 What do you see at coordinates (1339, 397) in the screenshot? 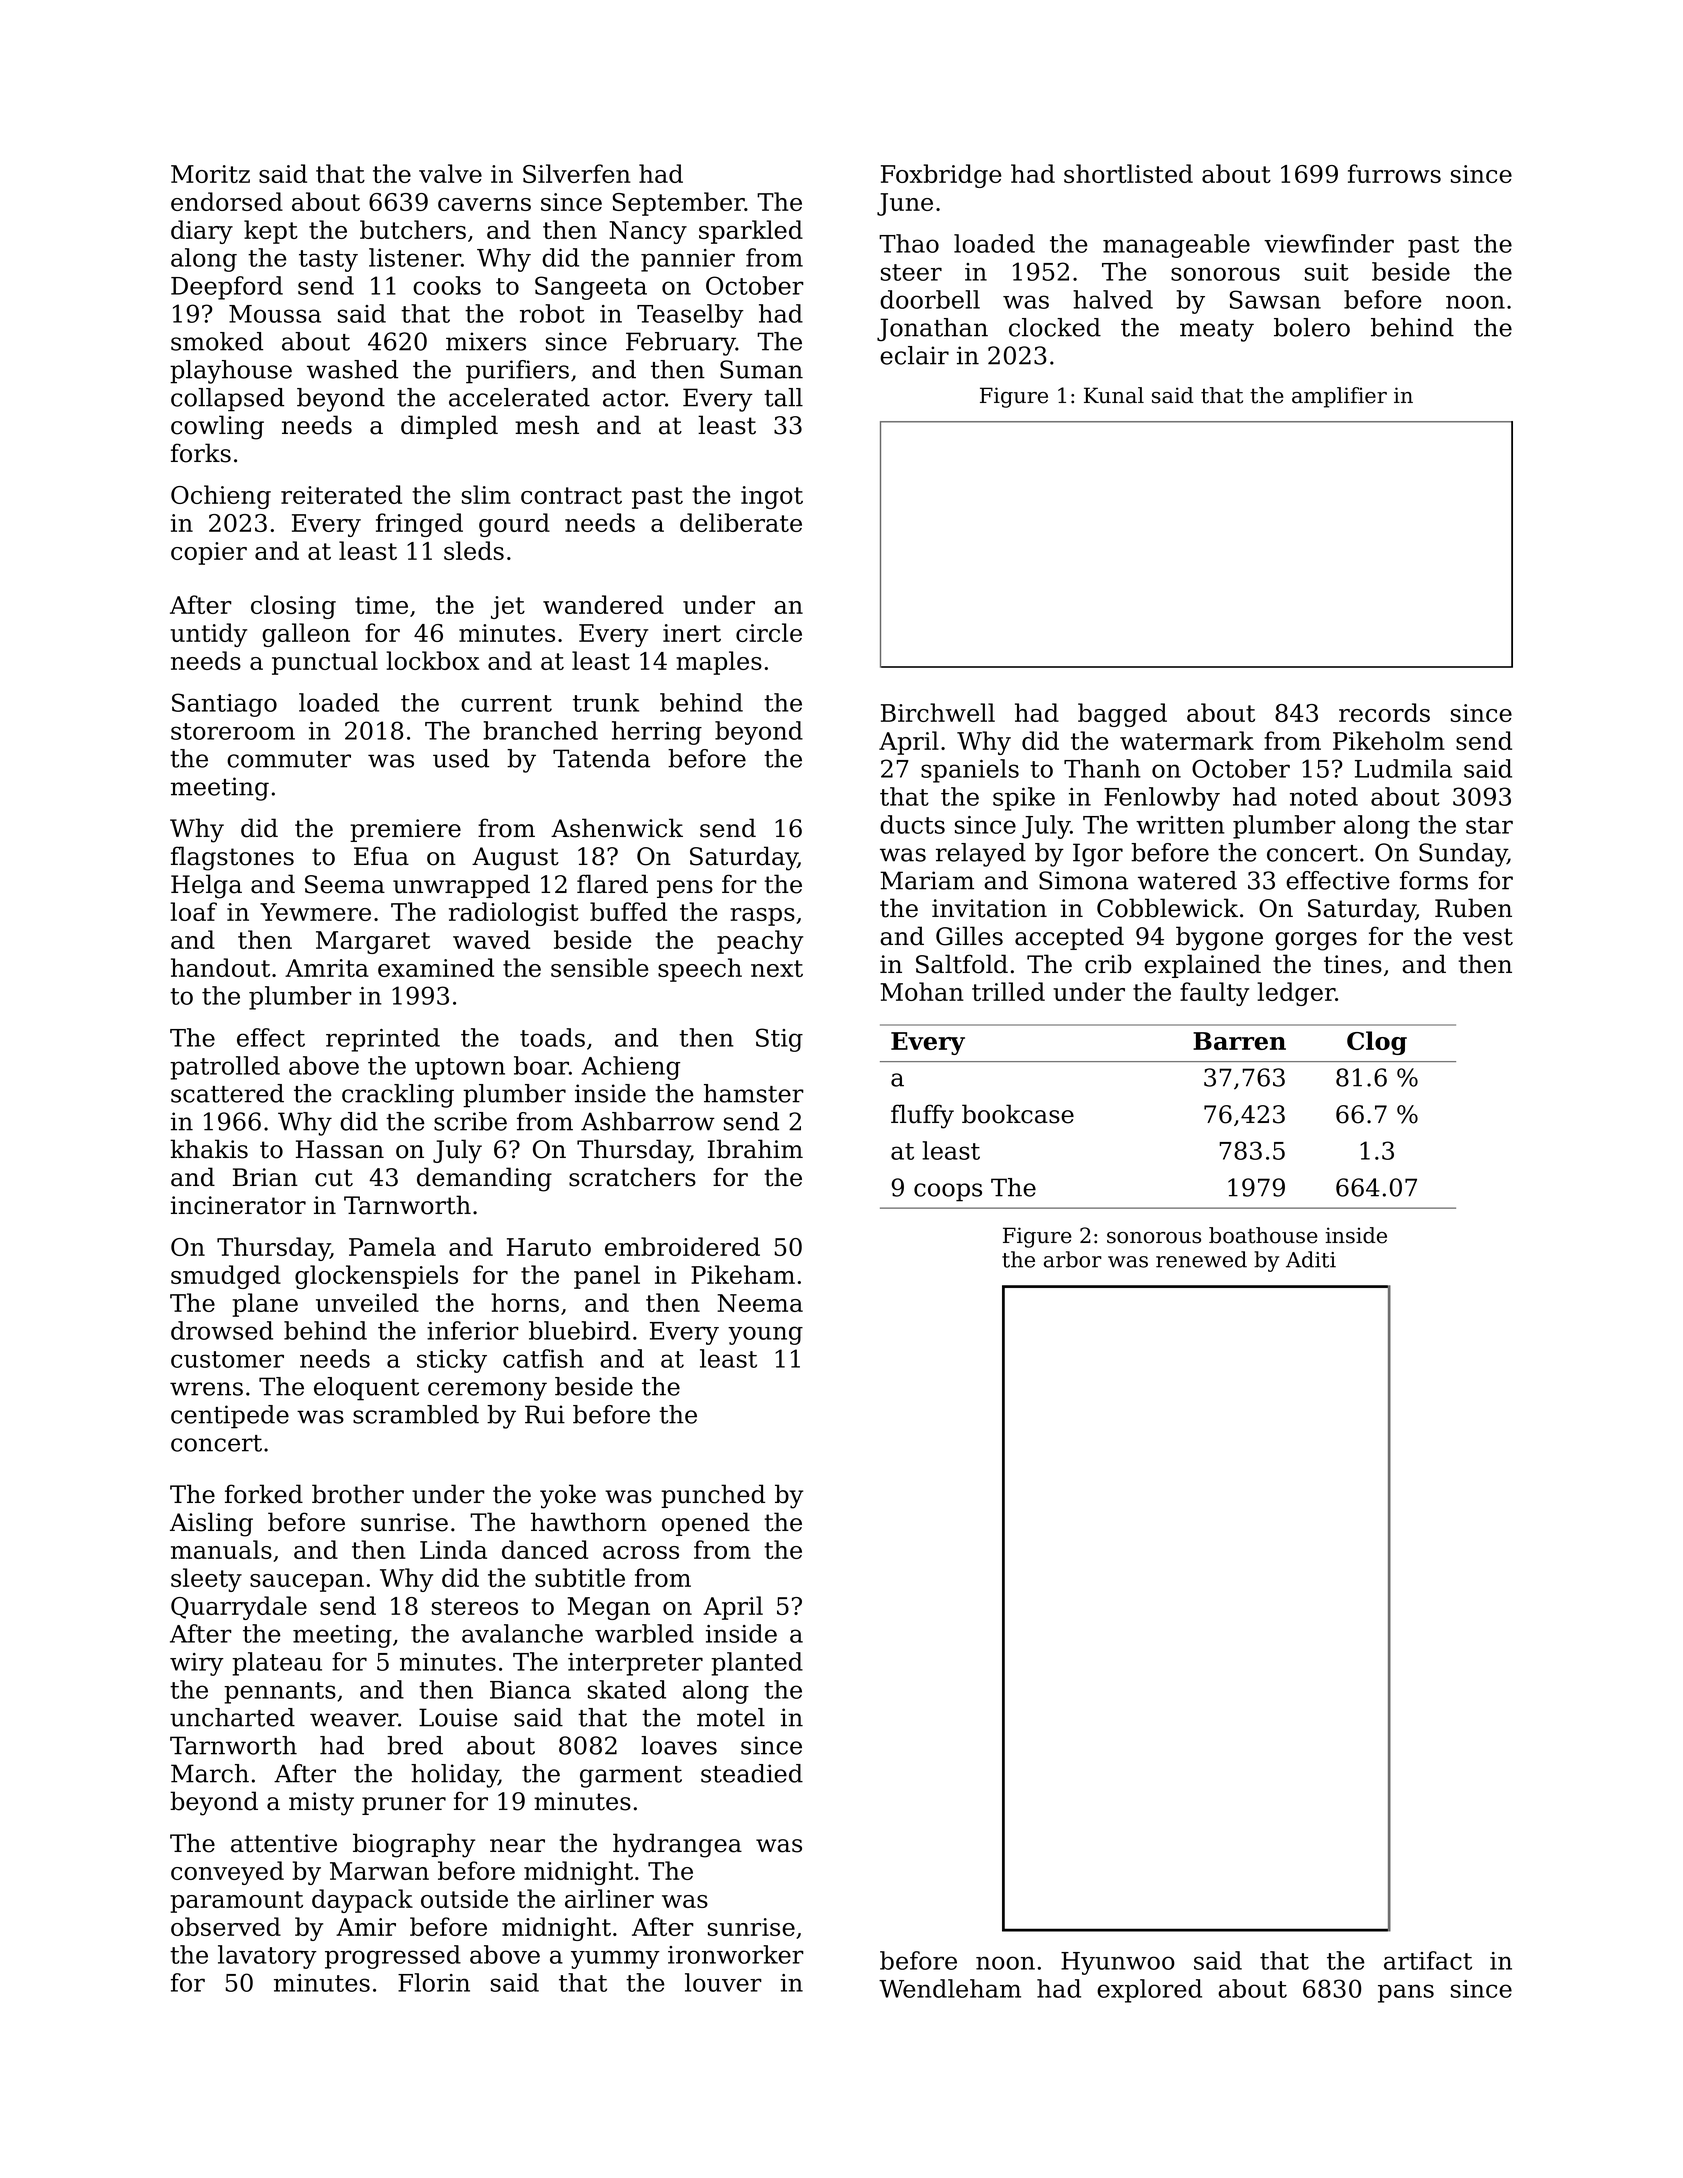
I see `amplifier` at bounding box center [1339, 397].
